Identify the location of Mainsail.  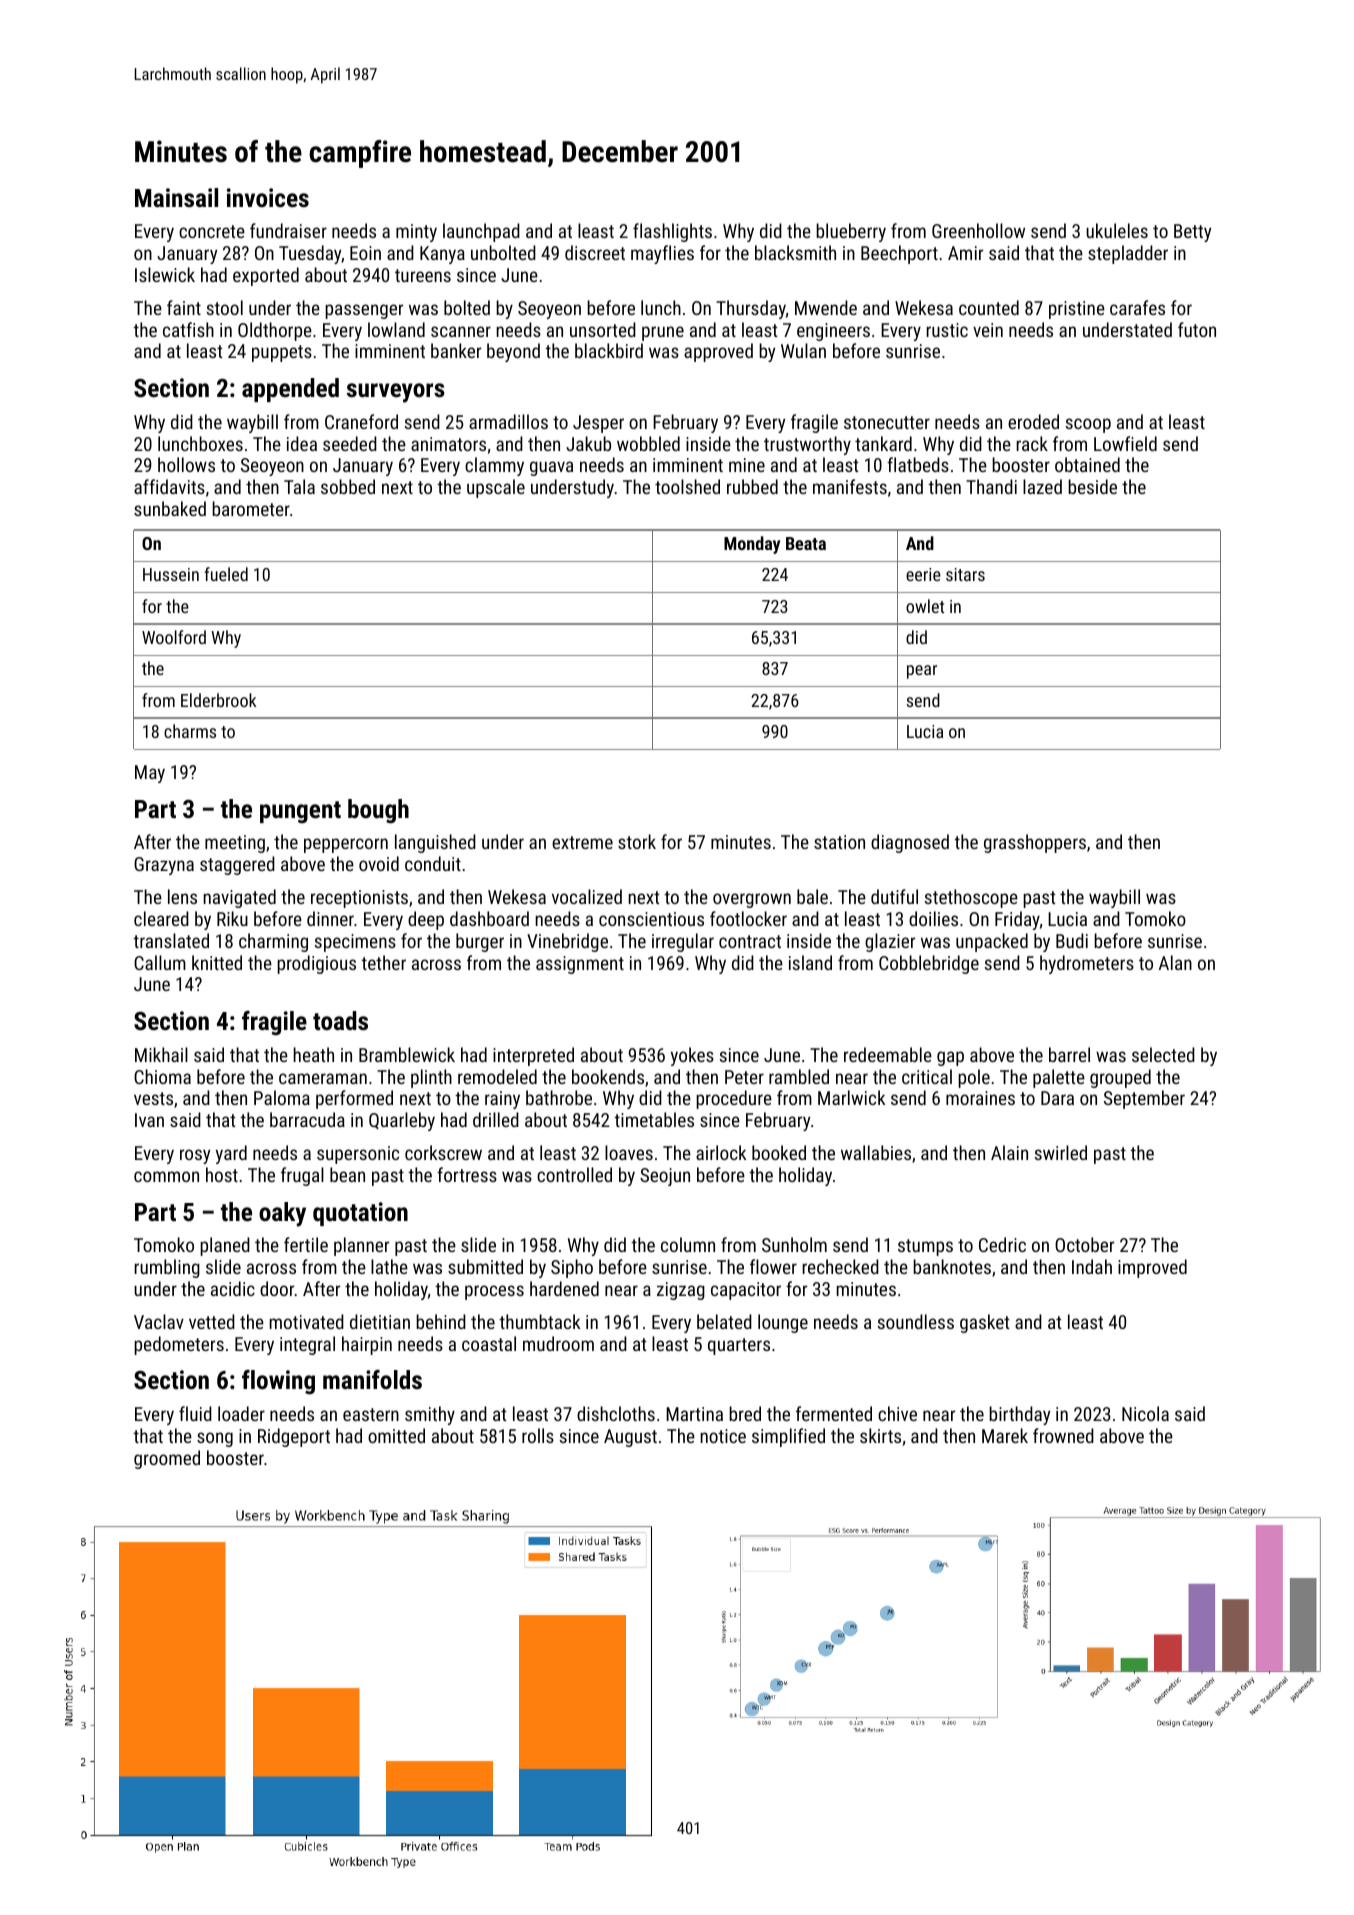
(176, 197).
